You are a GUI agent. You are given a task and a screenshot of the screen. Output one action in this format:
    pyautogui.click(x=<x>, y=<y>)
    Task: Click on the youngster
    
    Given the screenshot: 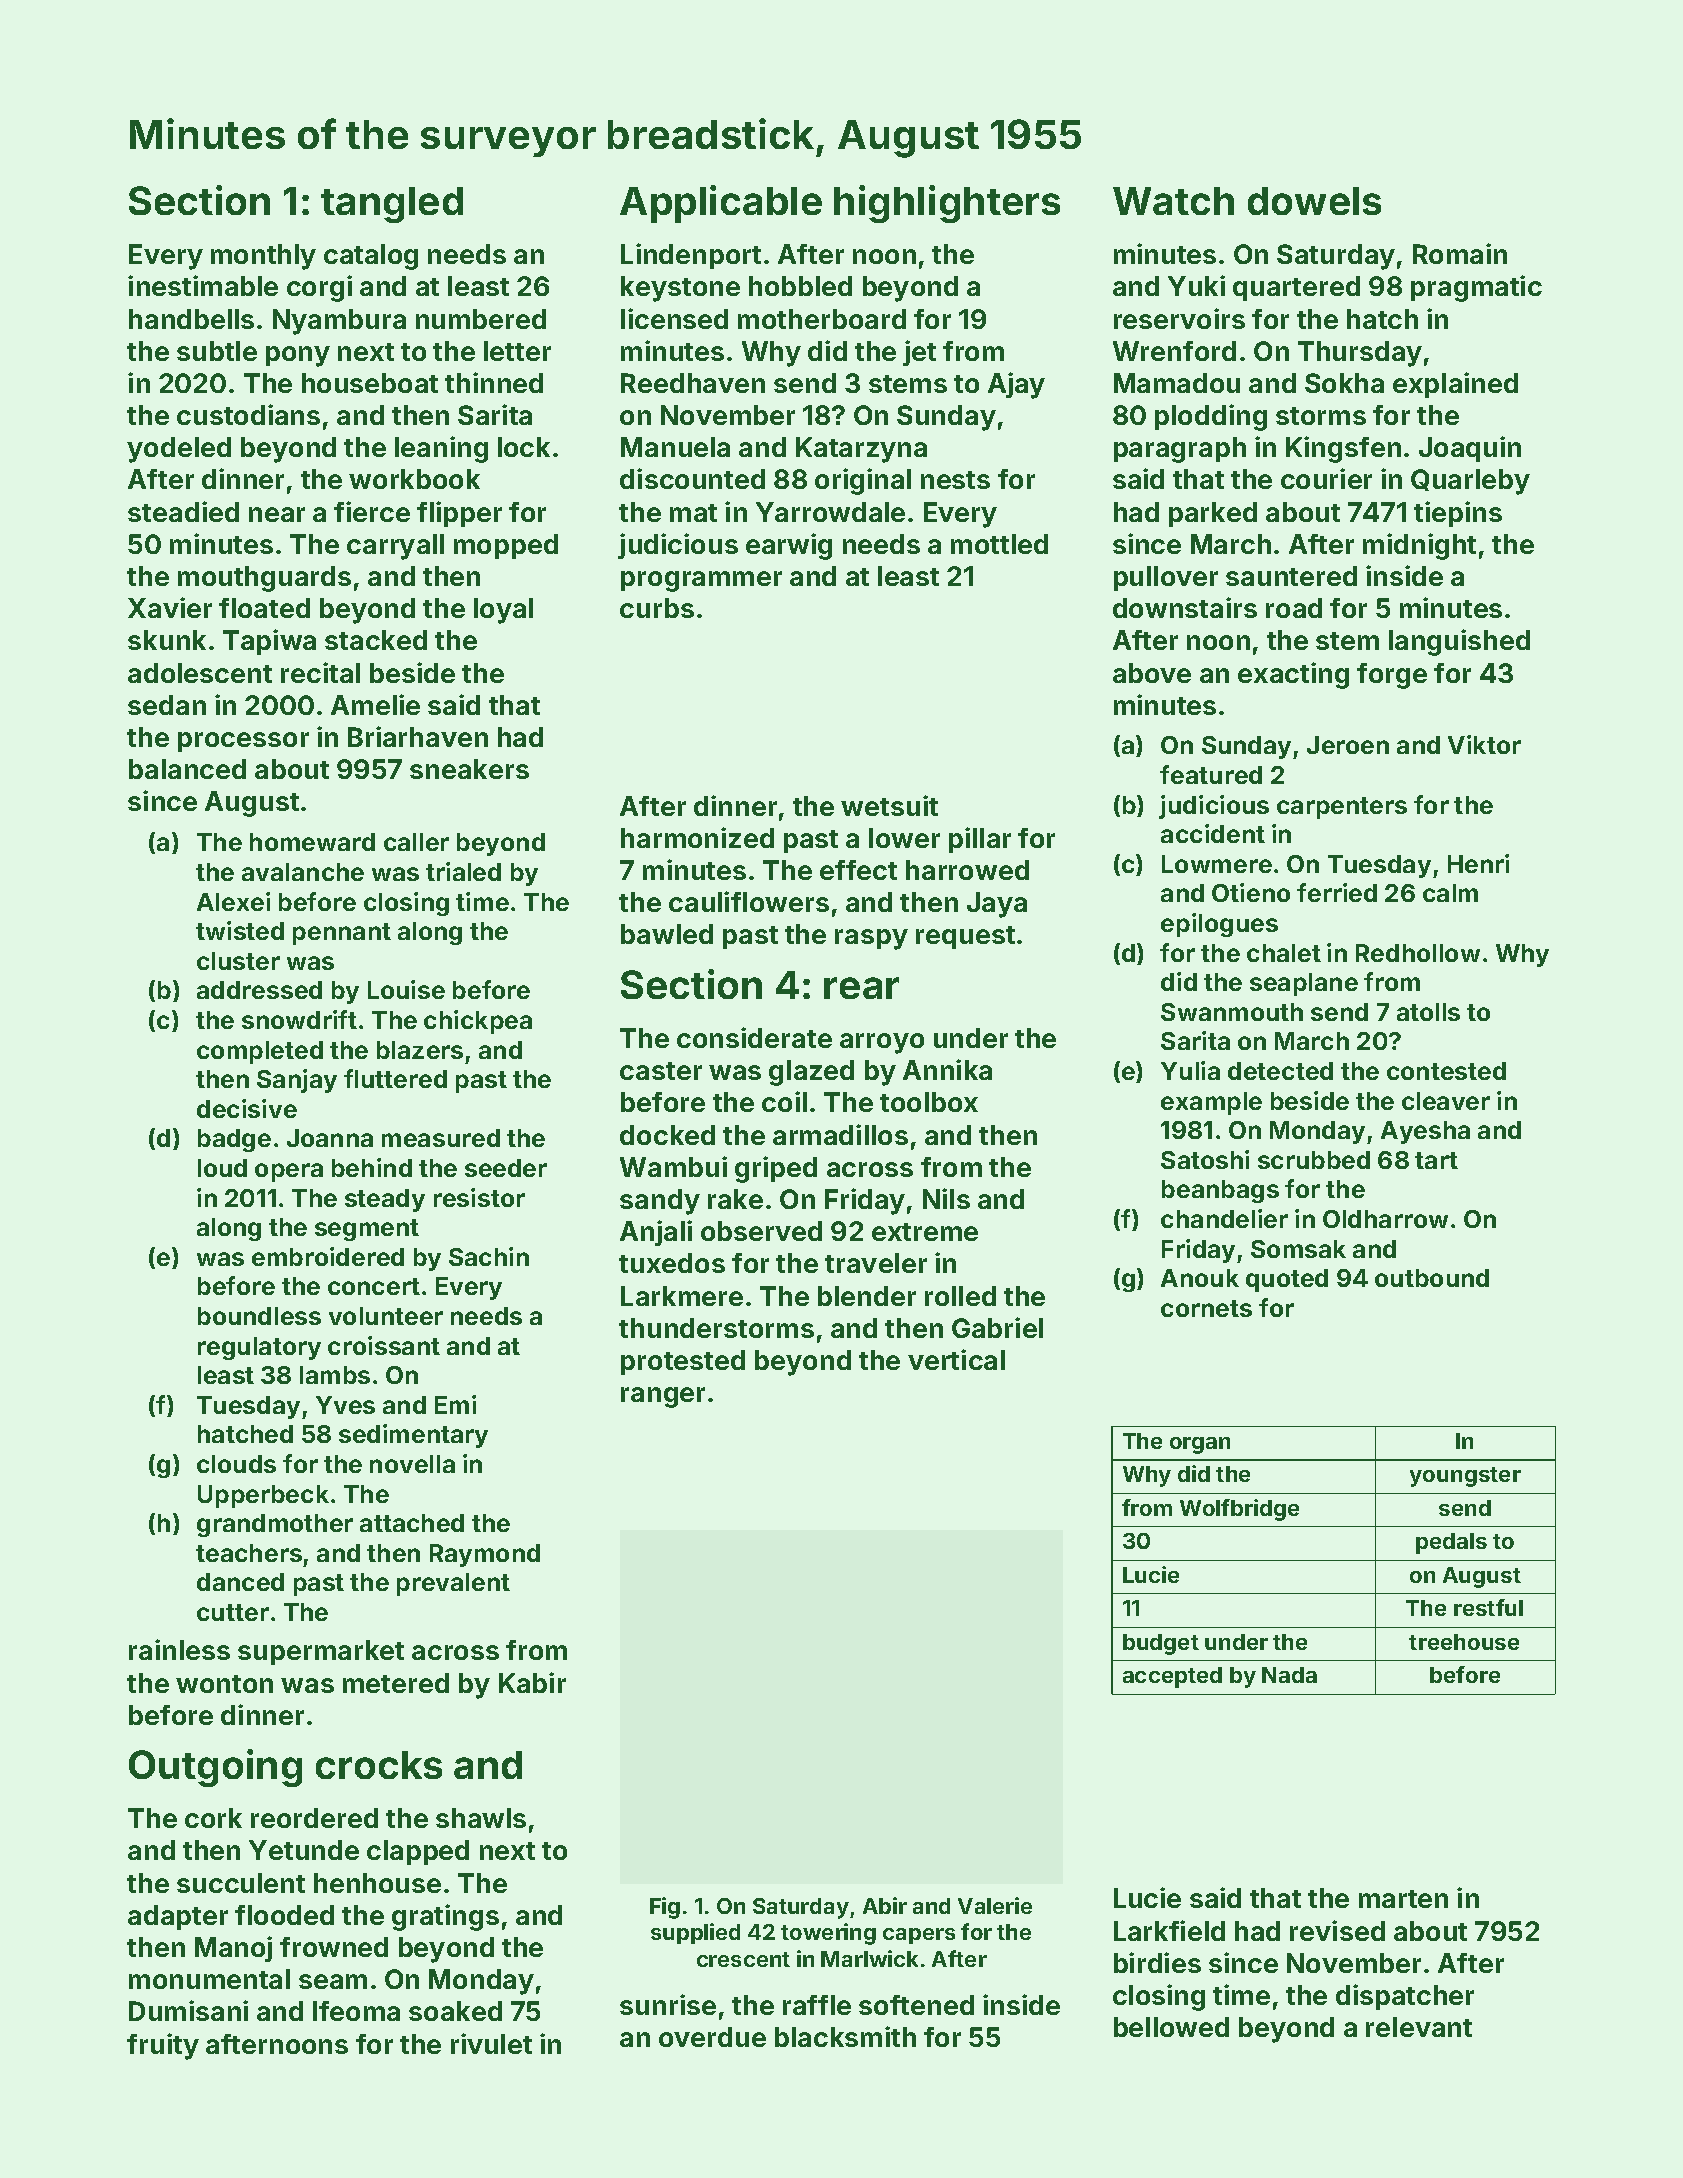 What is the action you would take?
    pyautogui.click(x=1465, y=1477)
